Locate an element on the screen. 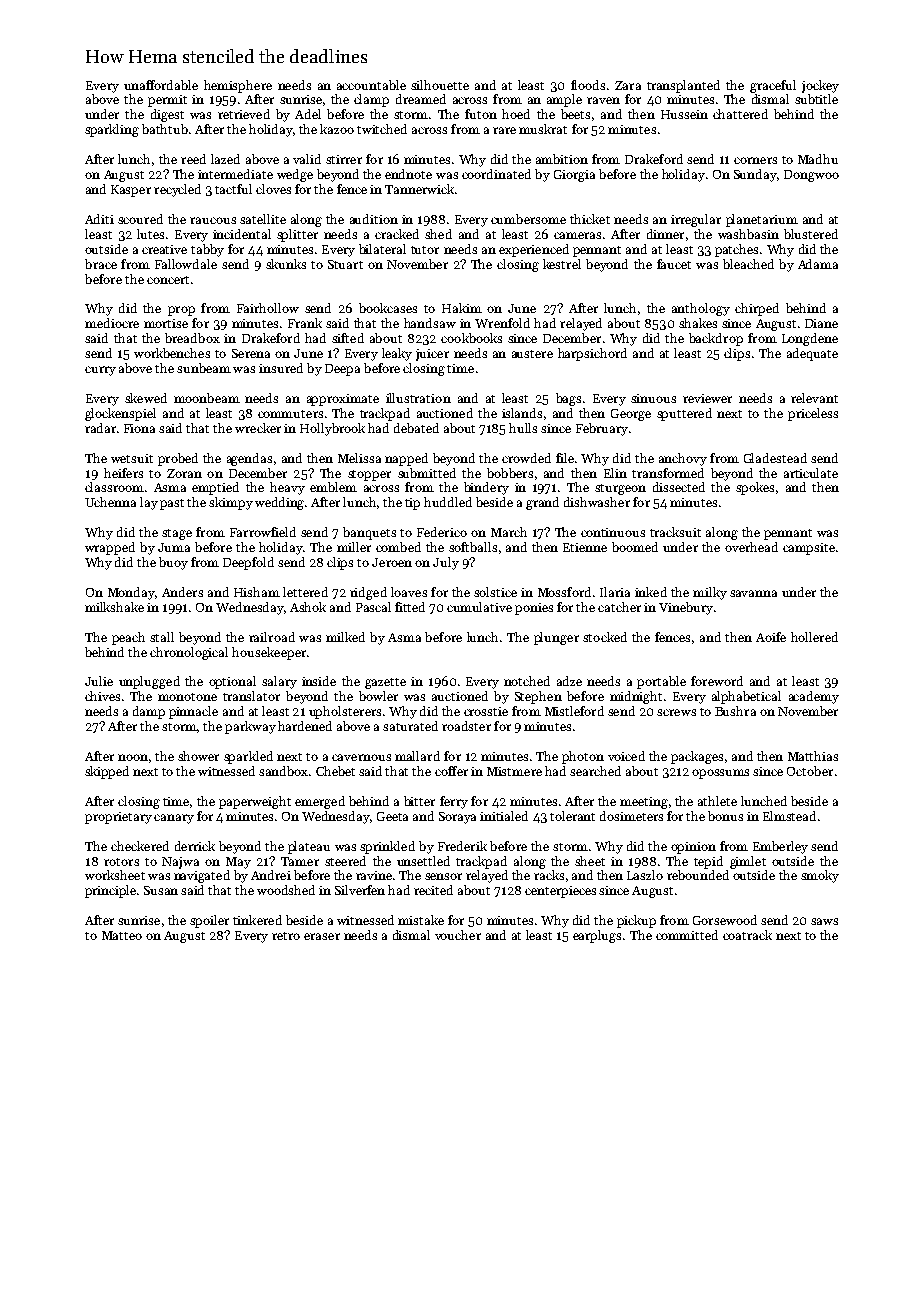 This screenshot has height=1308, width=924. hemisphere is located at coordinates (238, 86).
